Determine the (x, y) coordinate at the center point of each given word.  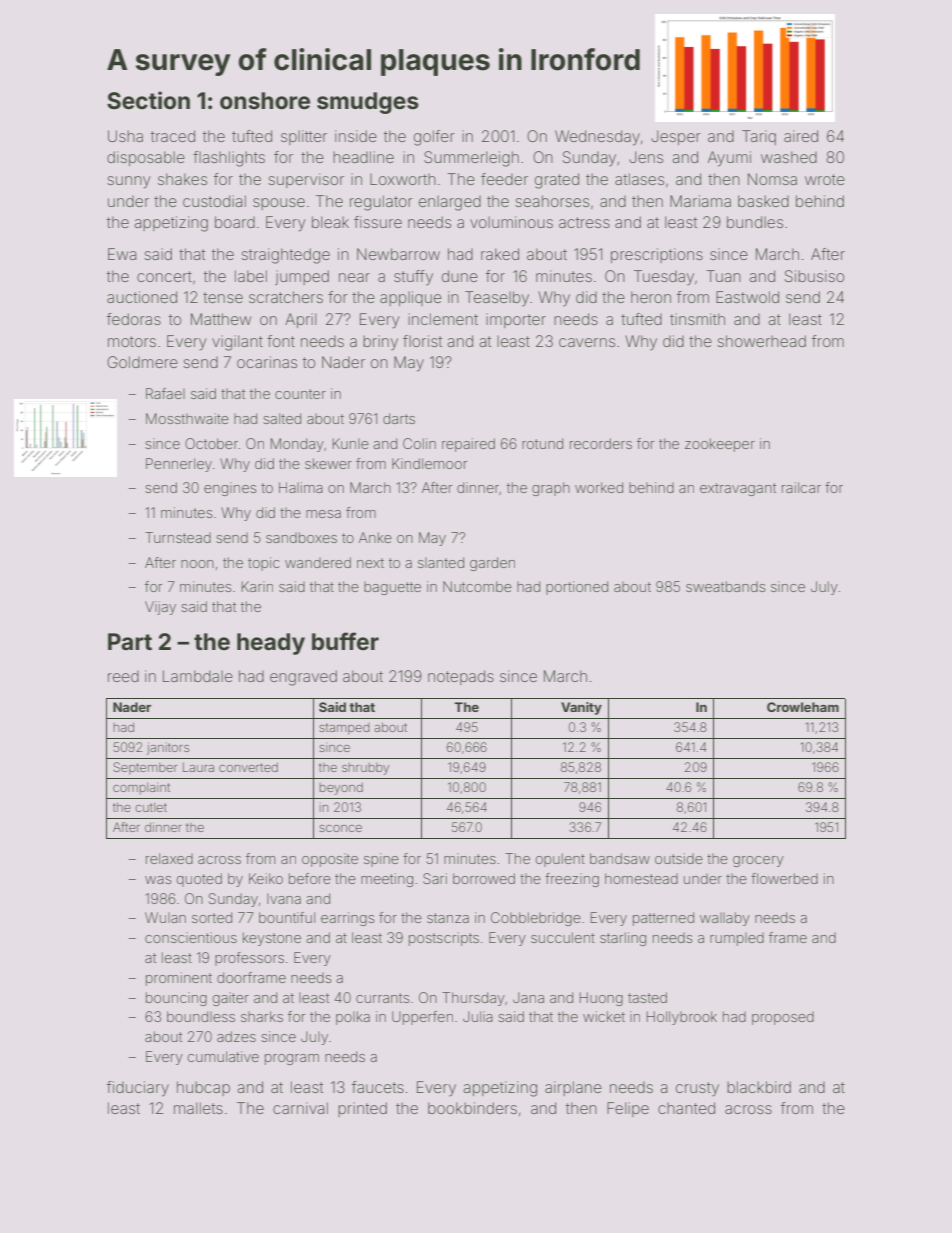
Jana (528, 997)
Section (148, 100)
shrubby (365, 769)
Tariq (759, 137)
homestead (641, 878)
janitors (168, 748)
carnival (300, 1108)
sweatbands (725, 586)
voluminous (511, 222)
